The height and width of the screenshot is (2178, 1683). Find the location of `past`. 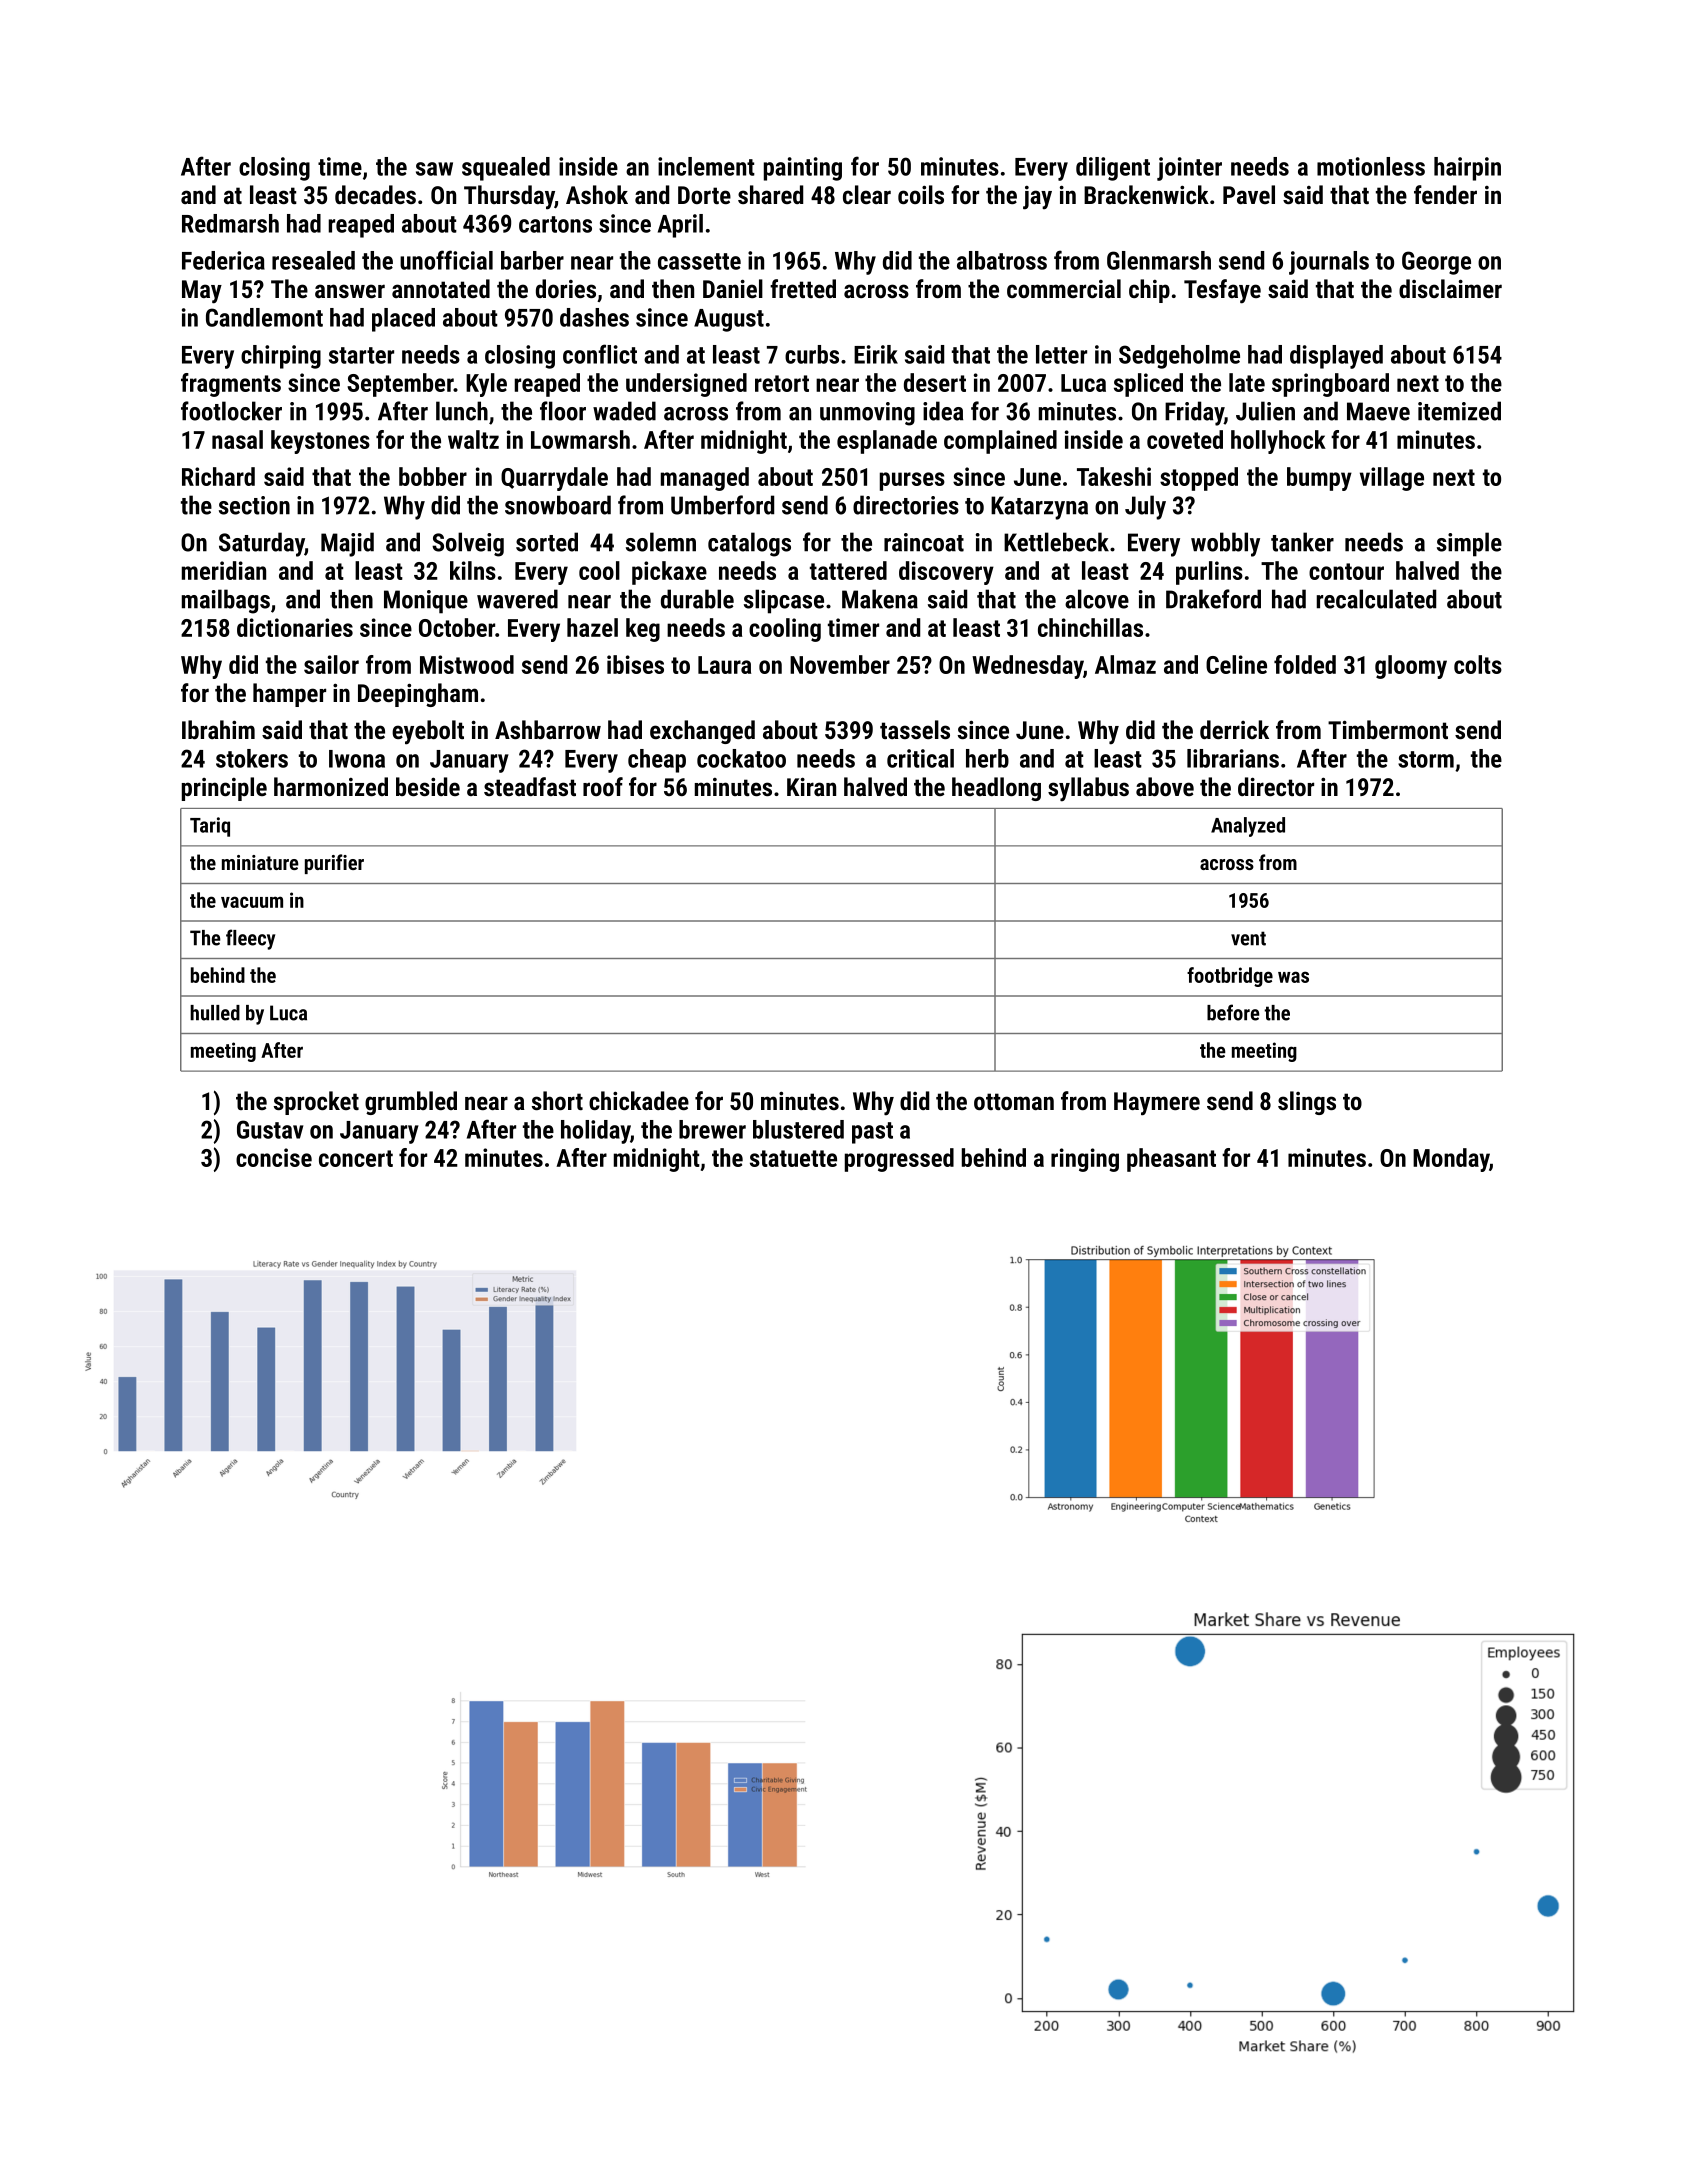

past is located at coordinates (872, 1133).
